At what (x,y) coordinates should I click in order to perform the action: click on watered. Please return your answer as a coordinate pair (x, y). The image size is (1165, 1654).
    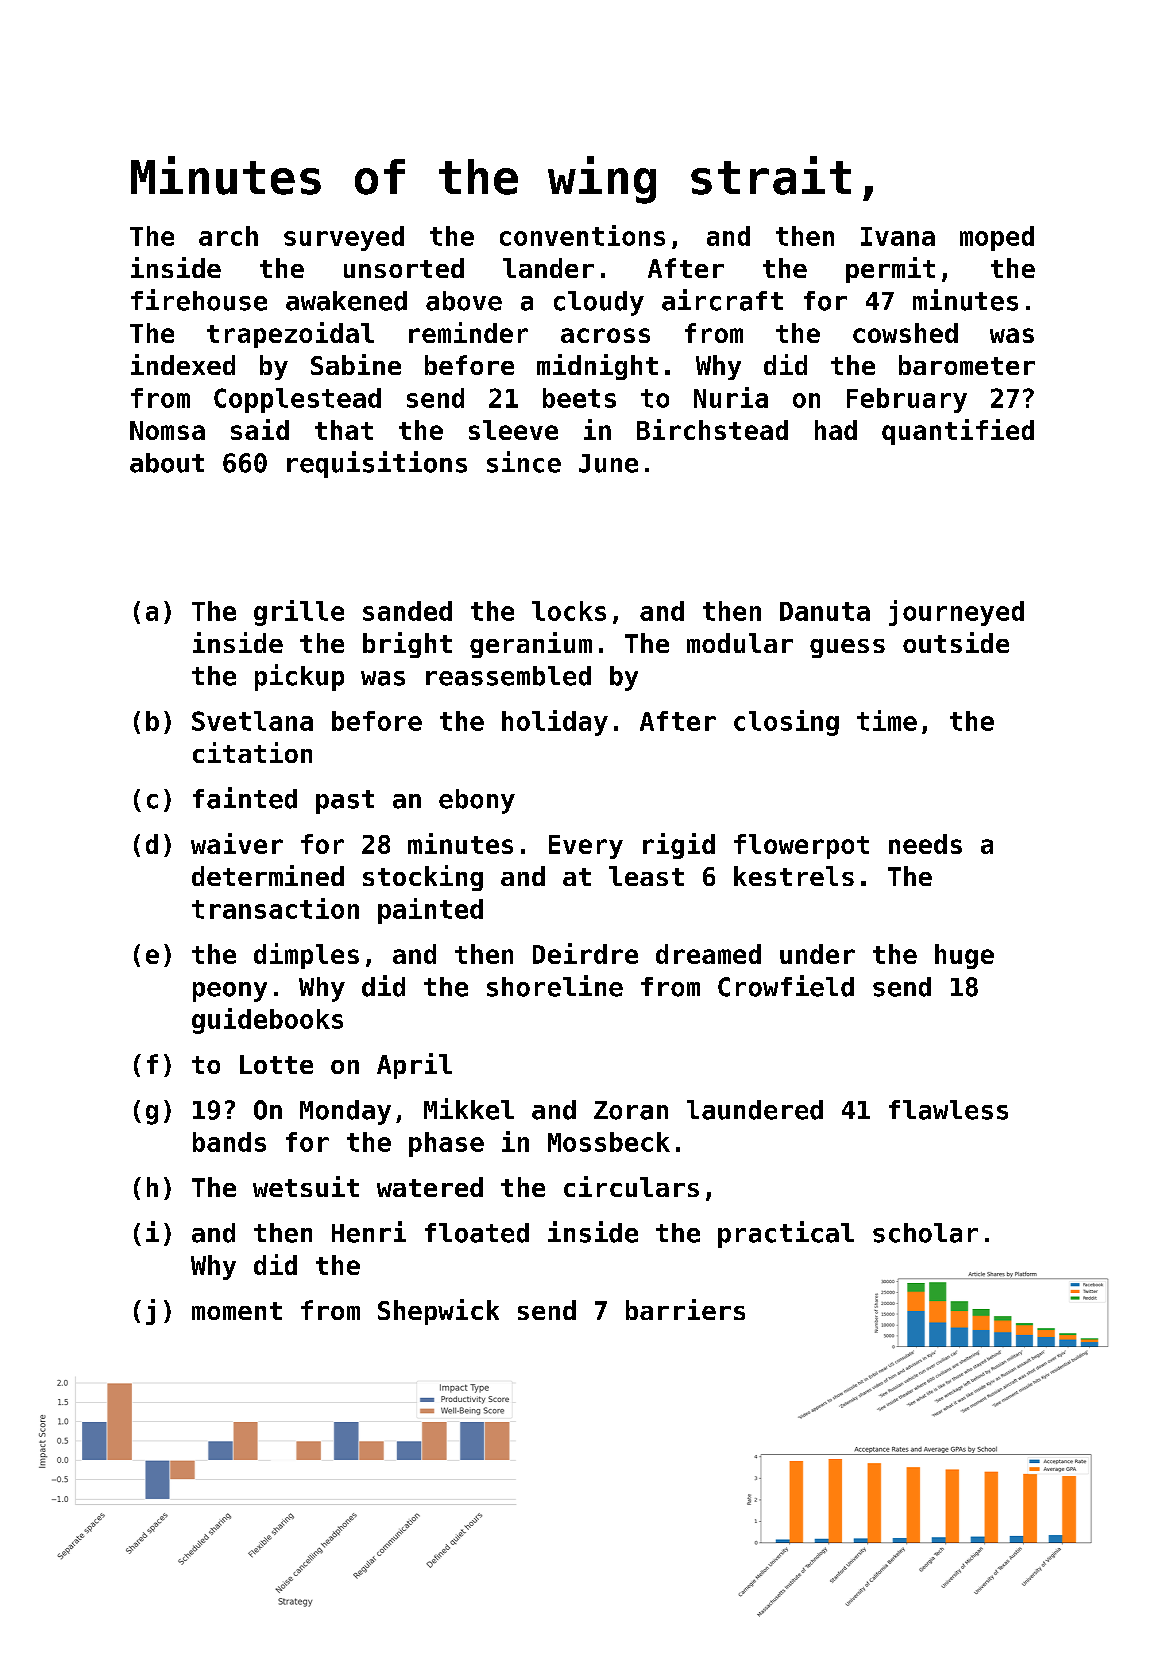
    Looking at the image, I should click on (430, 1187).
